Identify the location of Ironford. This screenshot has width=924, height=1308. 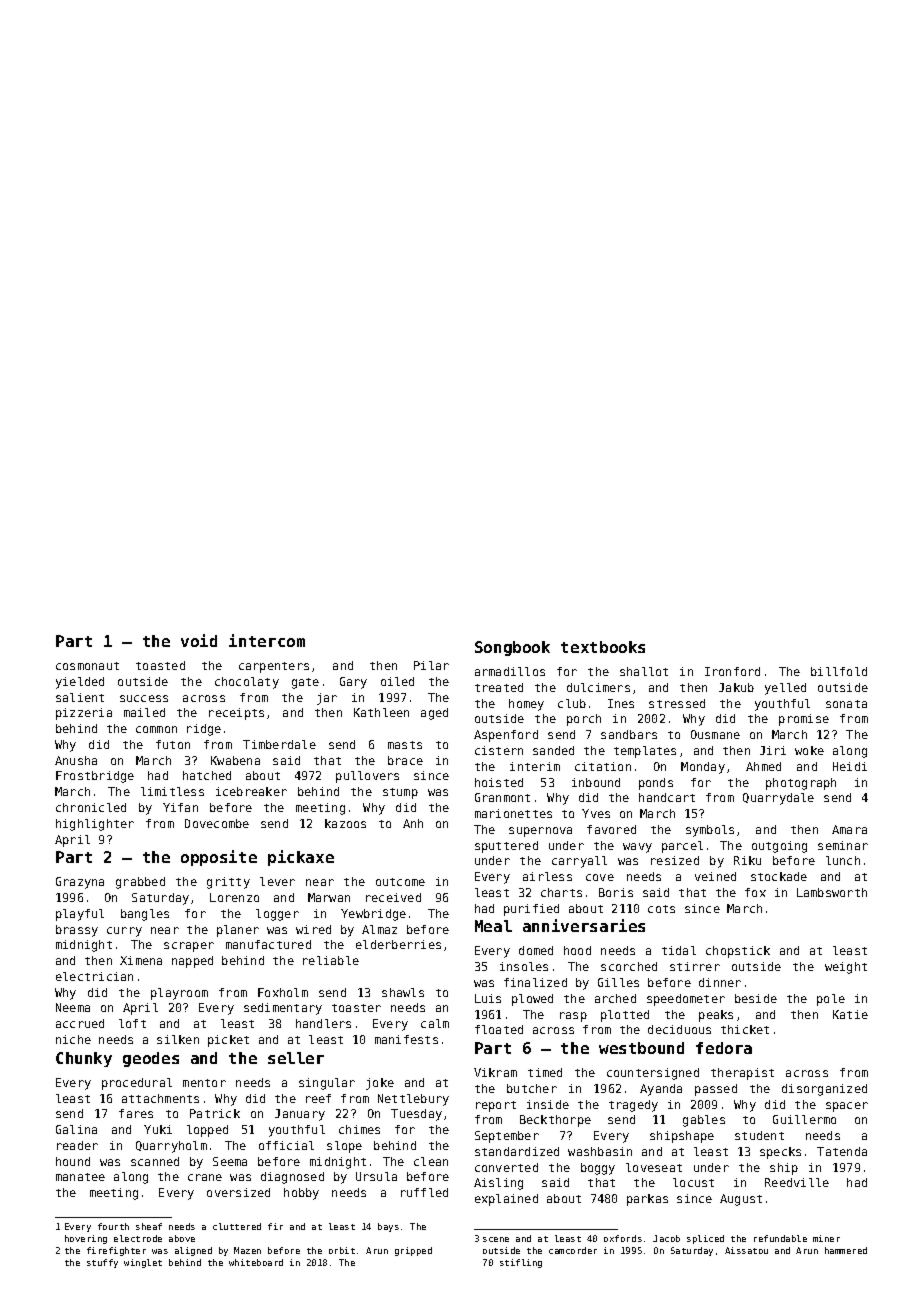
(732, 671).
